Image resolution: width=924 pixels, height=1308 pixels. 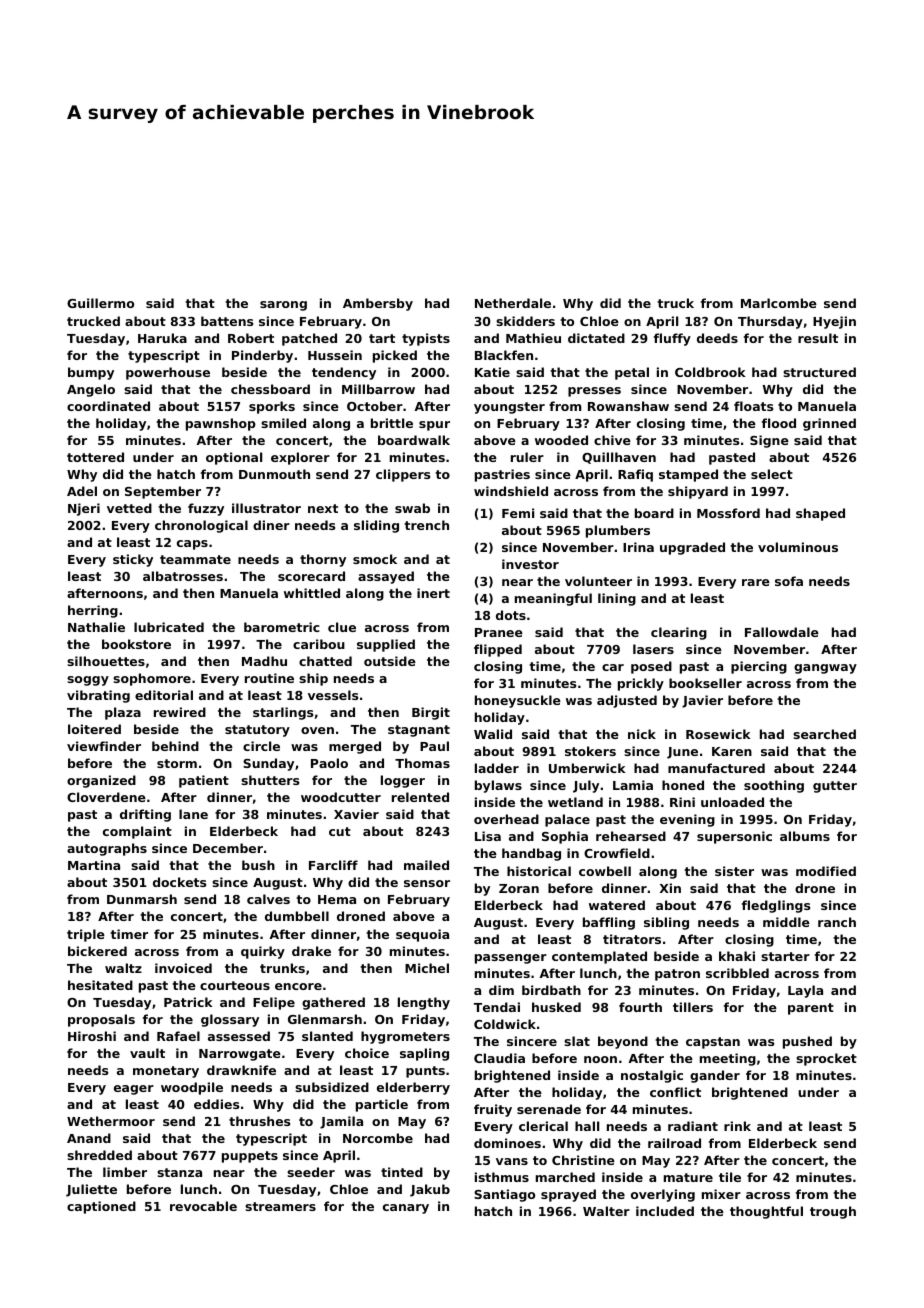 I want to click on nick, so click(x=642, y=734).
